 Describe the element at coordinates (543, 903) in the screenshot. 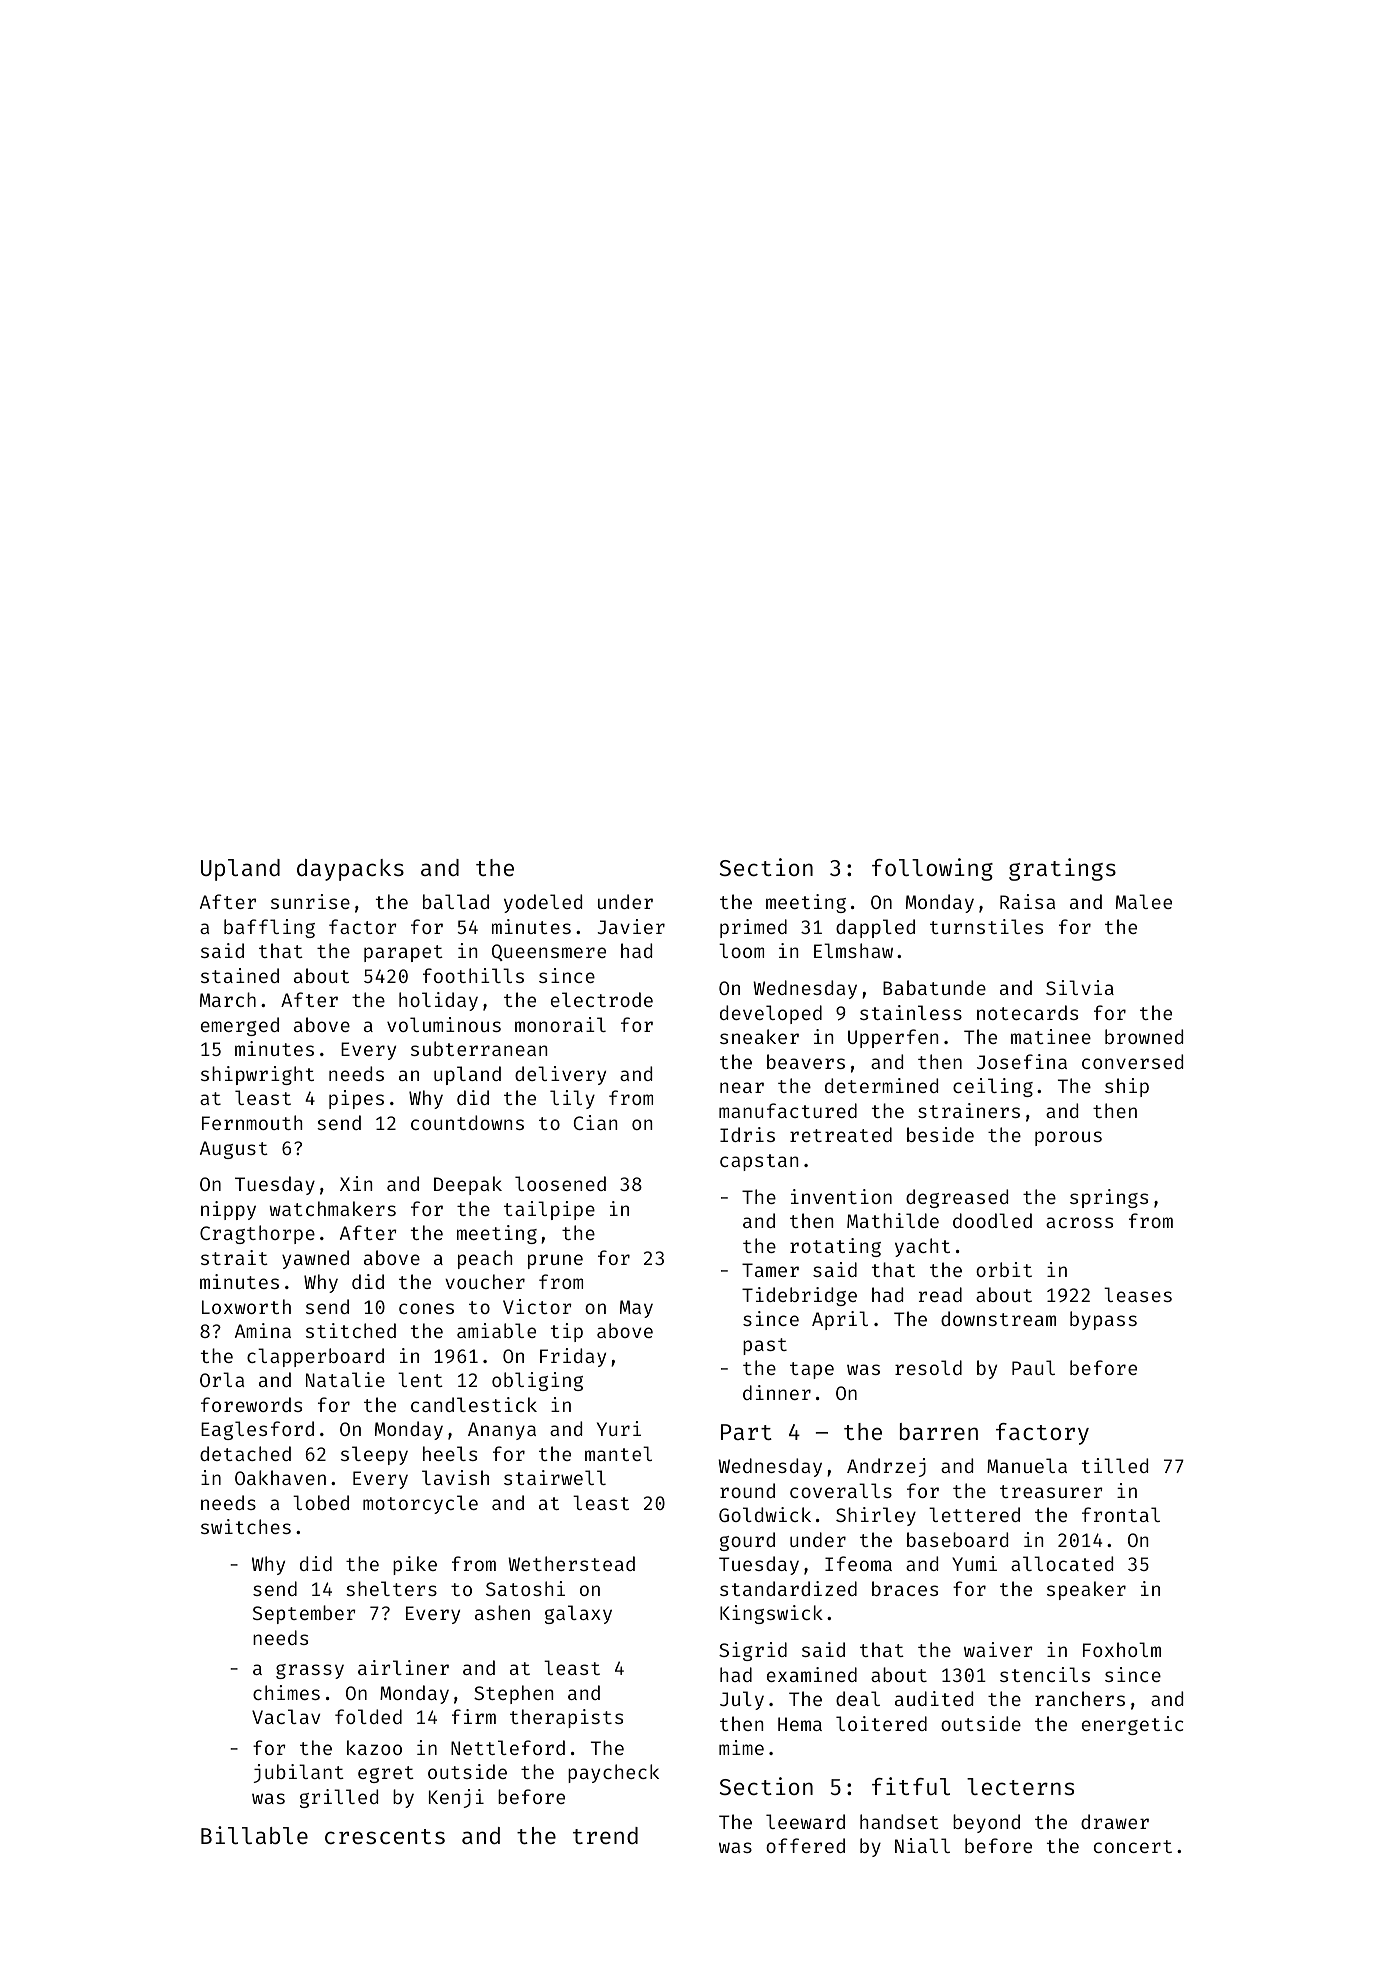

I see `yodeled` at that location.
